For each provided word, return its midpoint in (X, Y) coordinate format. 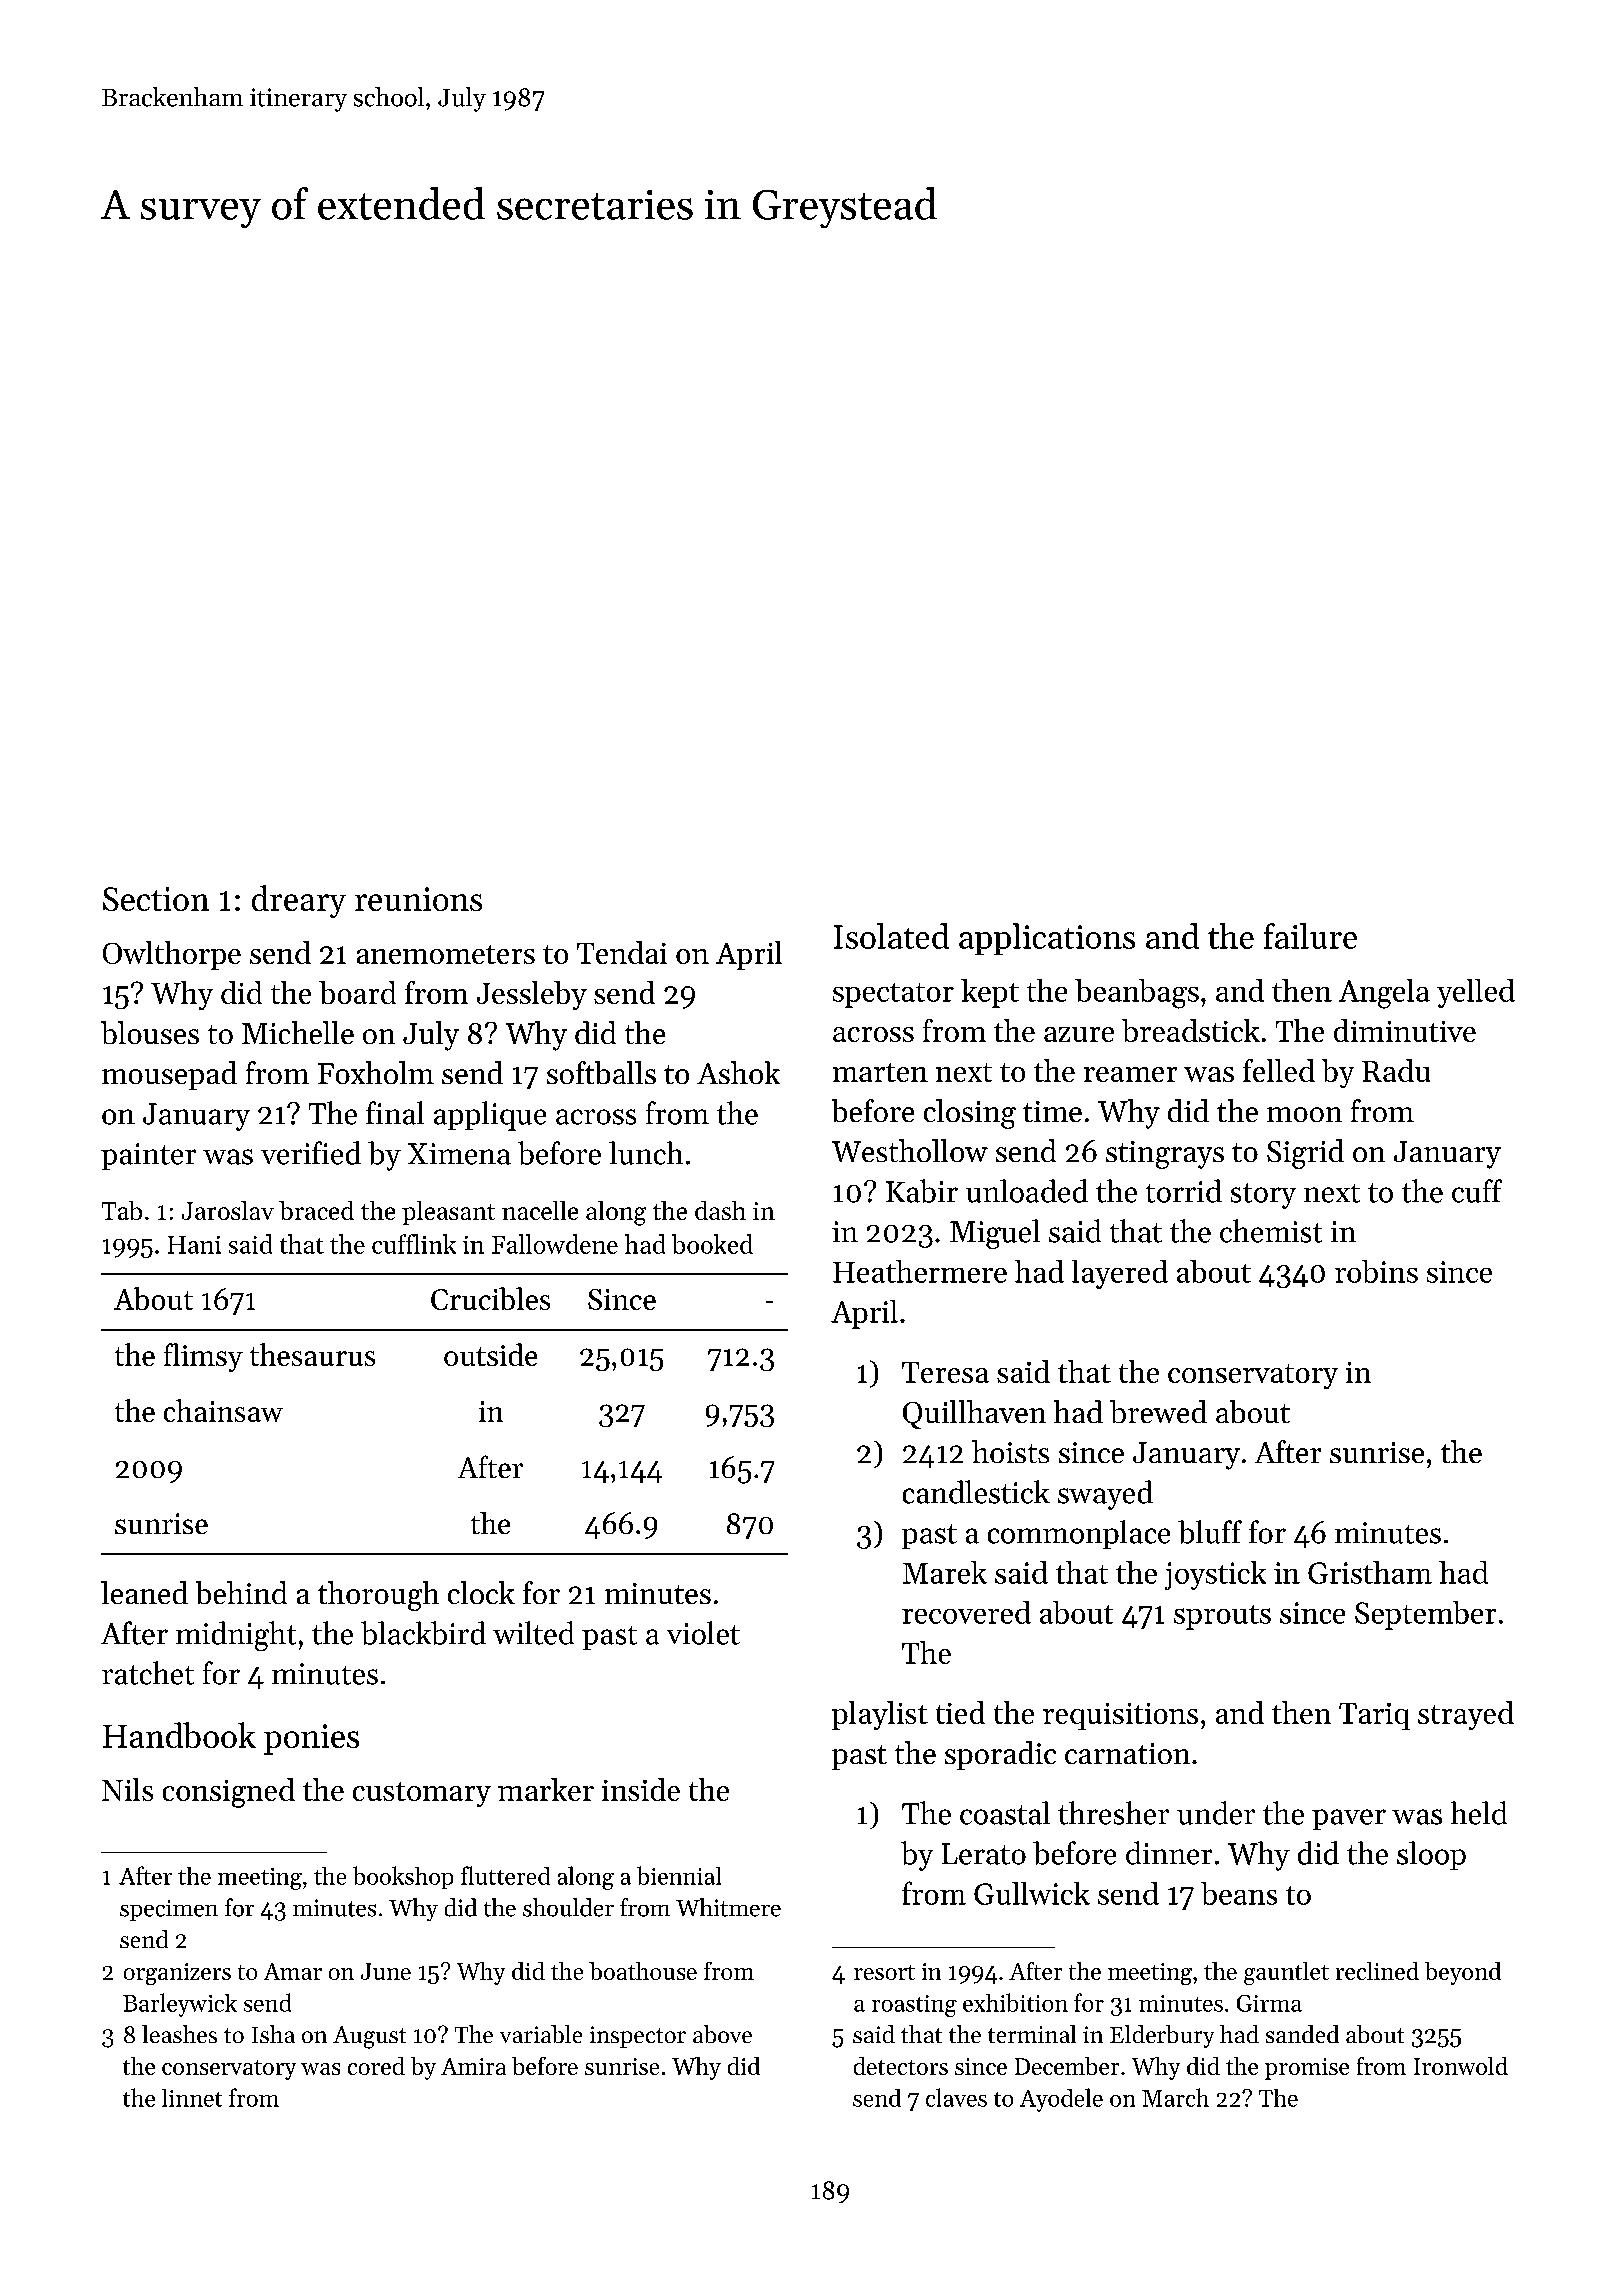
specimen (169, 1910)
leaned (144, 1592)
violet (703, 1633)
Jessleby (532, 995)
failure (1310, 936)
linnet (192, 2098)
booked (712, 1244)
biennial (679, 1875)
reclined (1377, 1971)
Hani (194, 1245)
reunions (418, 899)
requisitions (1120, 1716)
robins (1376, 1271)
